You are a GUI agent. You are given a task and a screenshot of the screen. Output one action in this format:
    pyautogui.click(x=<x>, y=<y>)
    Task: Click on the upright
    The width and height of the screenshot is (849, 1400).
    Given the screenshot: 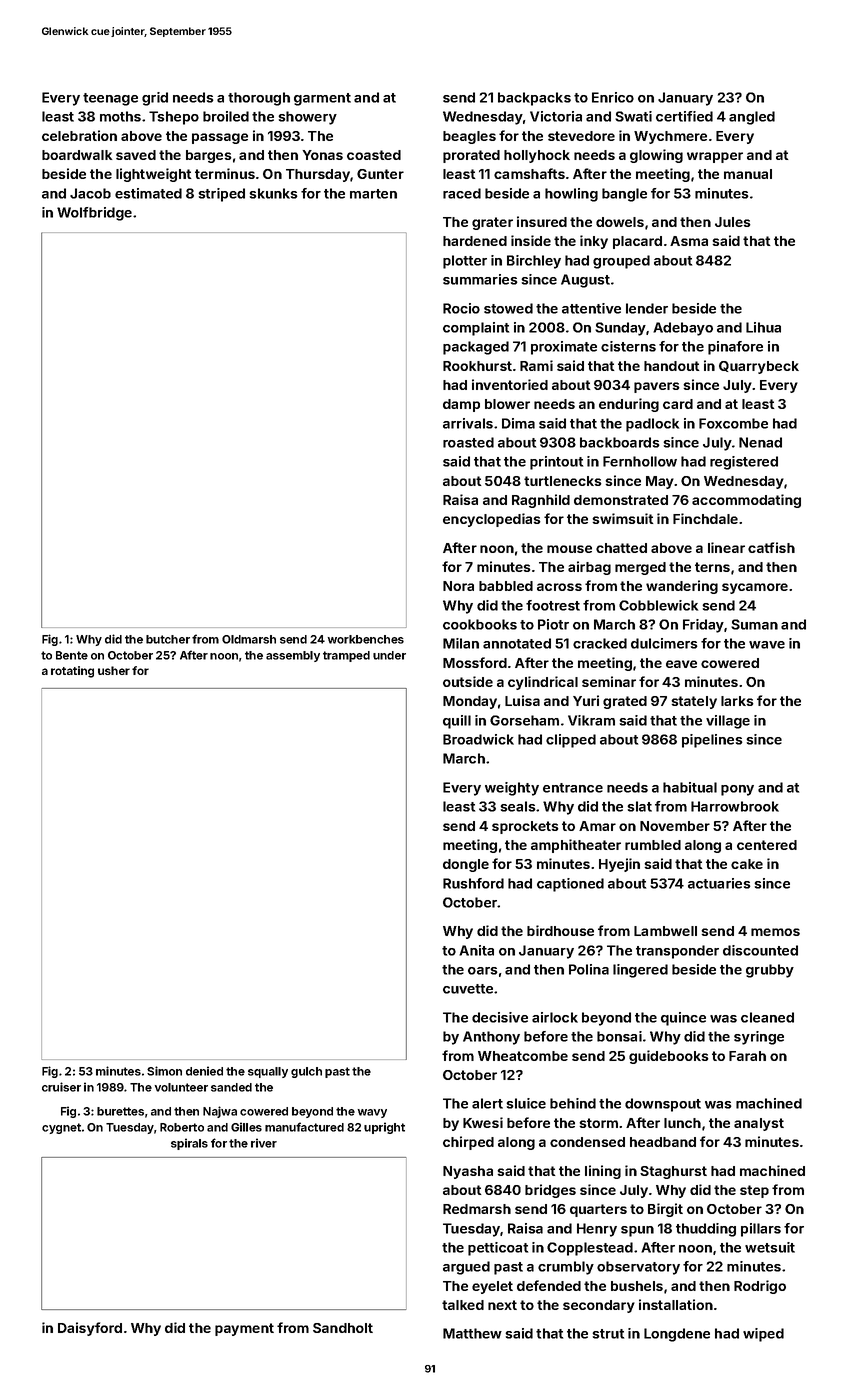 What is the action you would take?
    pyautogui.click(x=384, y=1128)
